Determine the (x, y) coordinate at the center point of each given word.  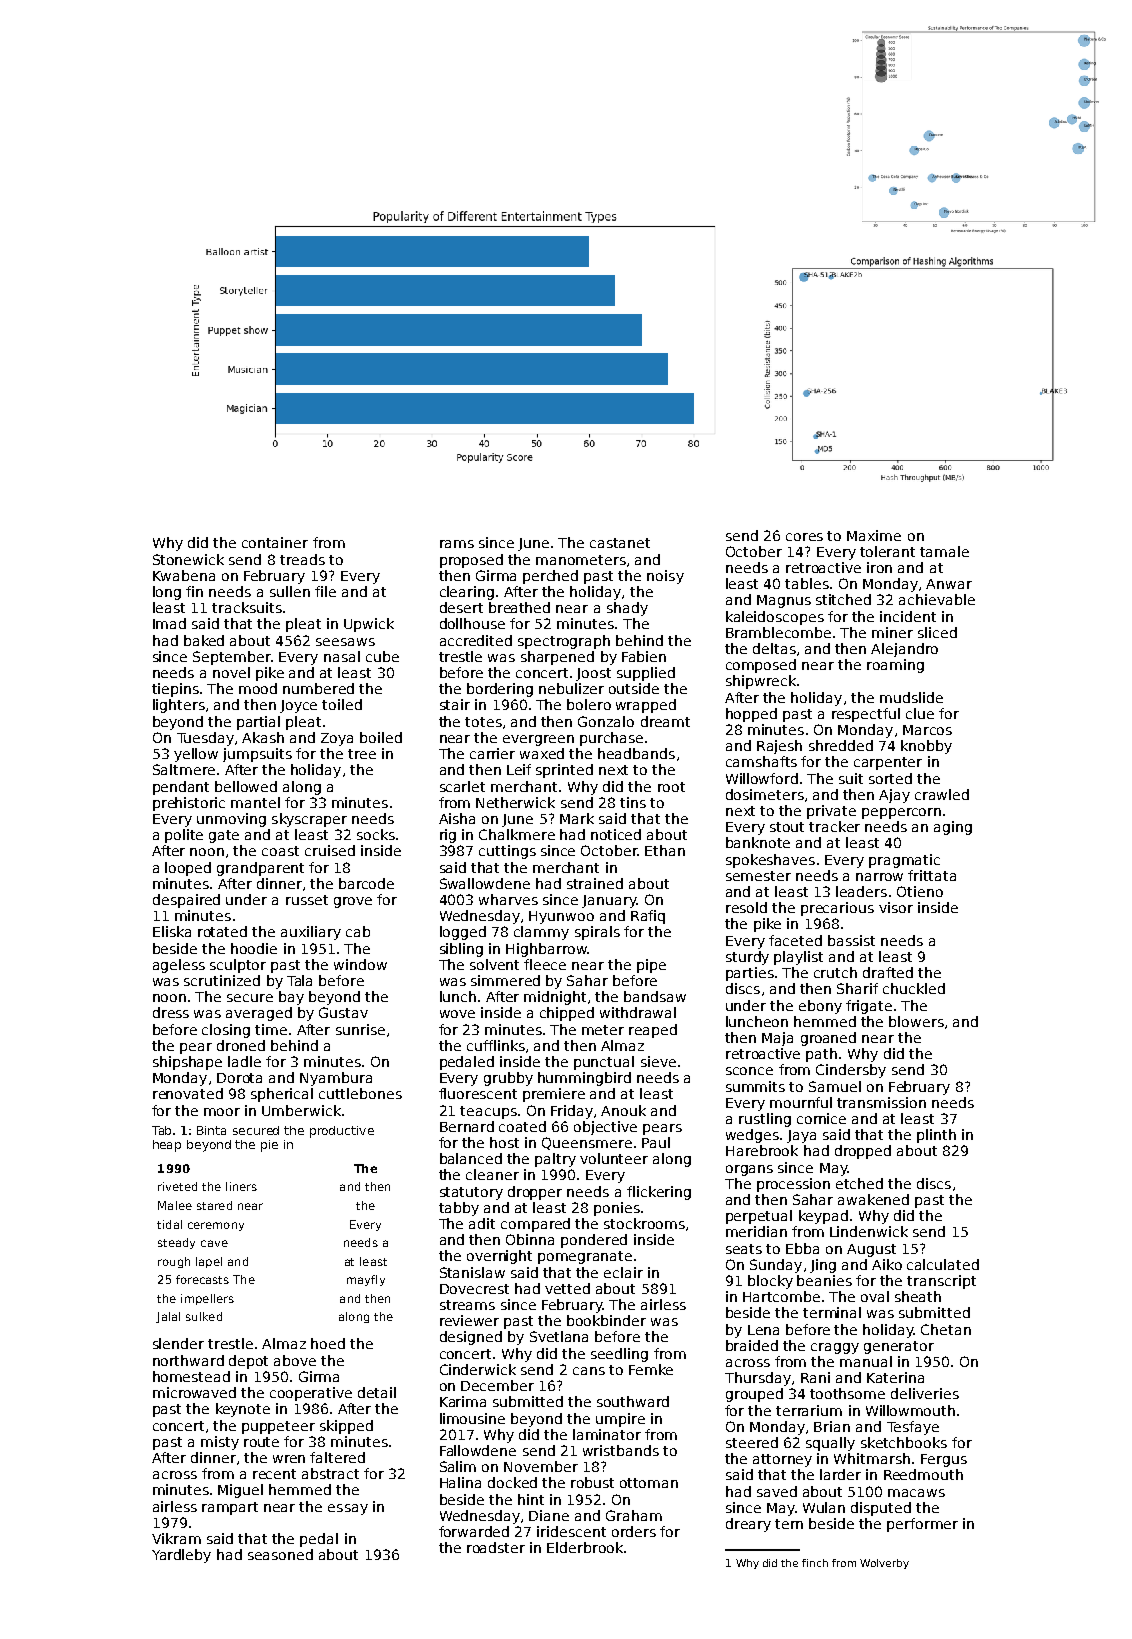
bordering (500, 690)
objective (605, 1128)
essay (348, 1509)
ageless (179, 966)
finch (815, 1563)
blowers (916, 1021)
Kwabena (184, 575)
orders (634, 1531)
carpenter (888, 763)
